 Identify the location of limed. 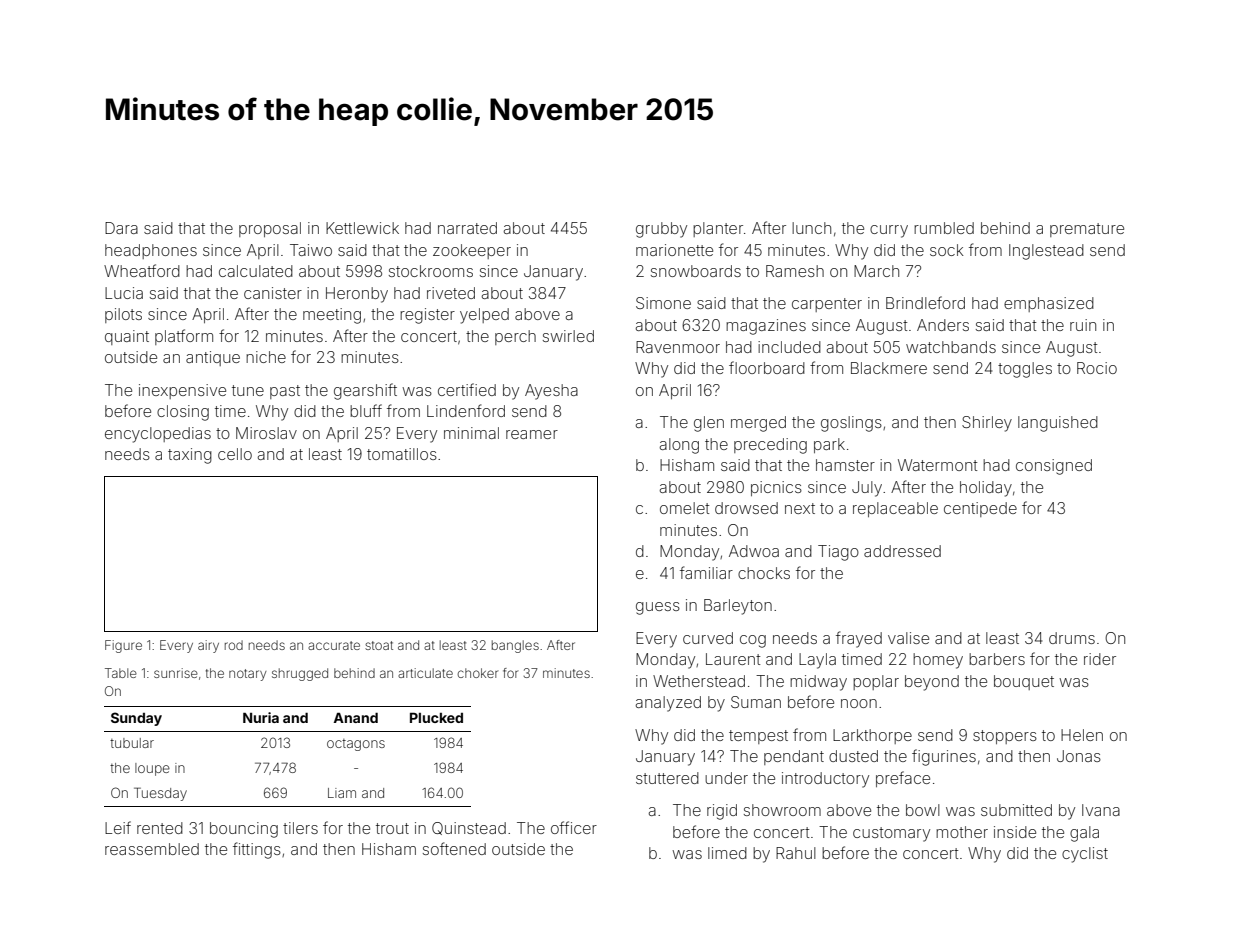
(727, 853).
